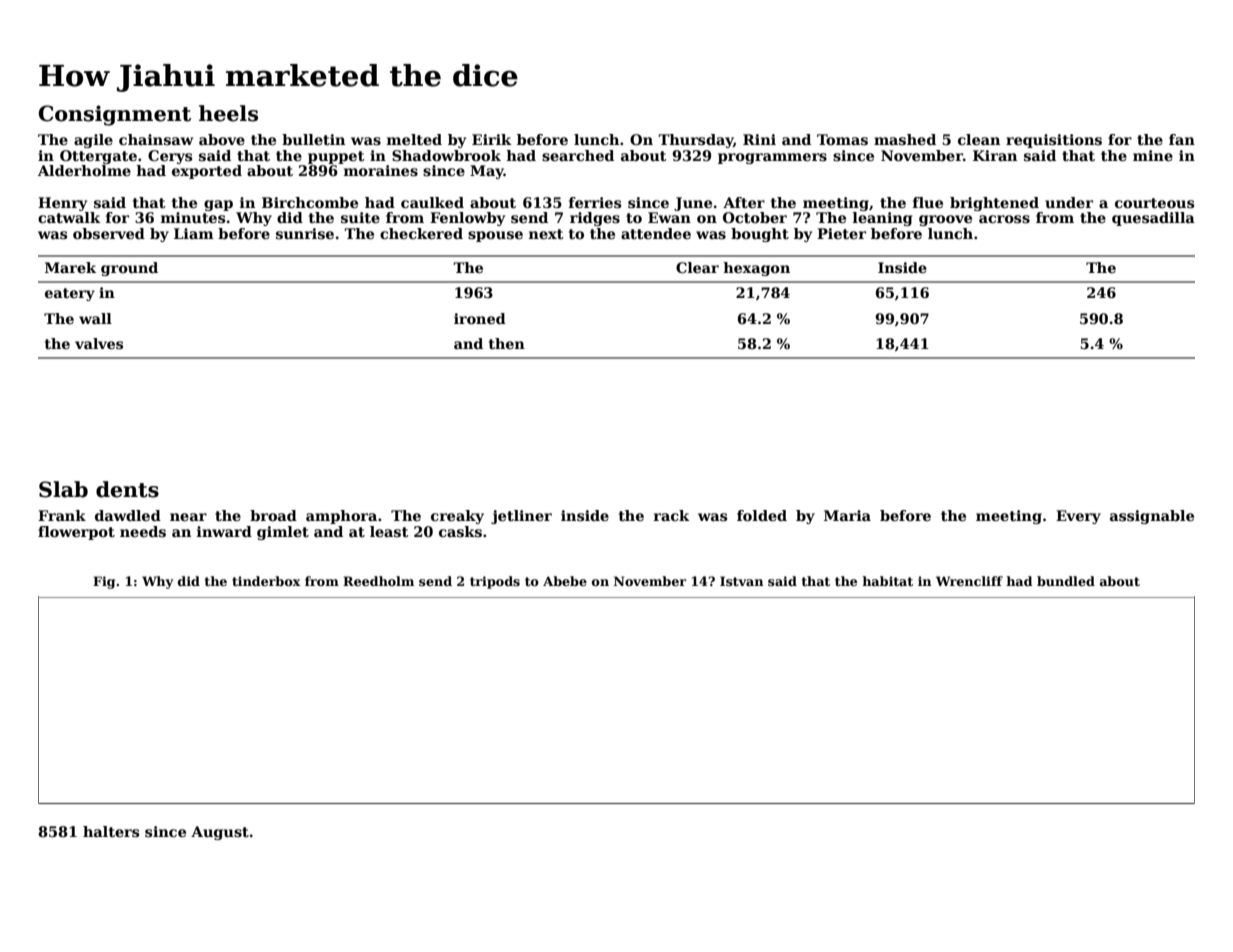  Describe the element at coordinates (565, 581) in the screenshot. I see `Abebe` at that location.
